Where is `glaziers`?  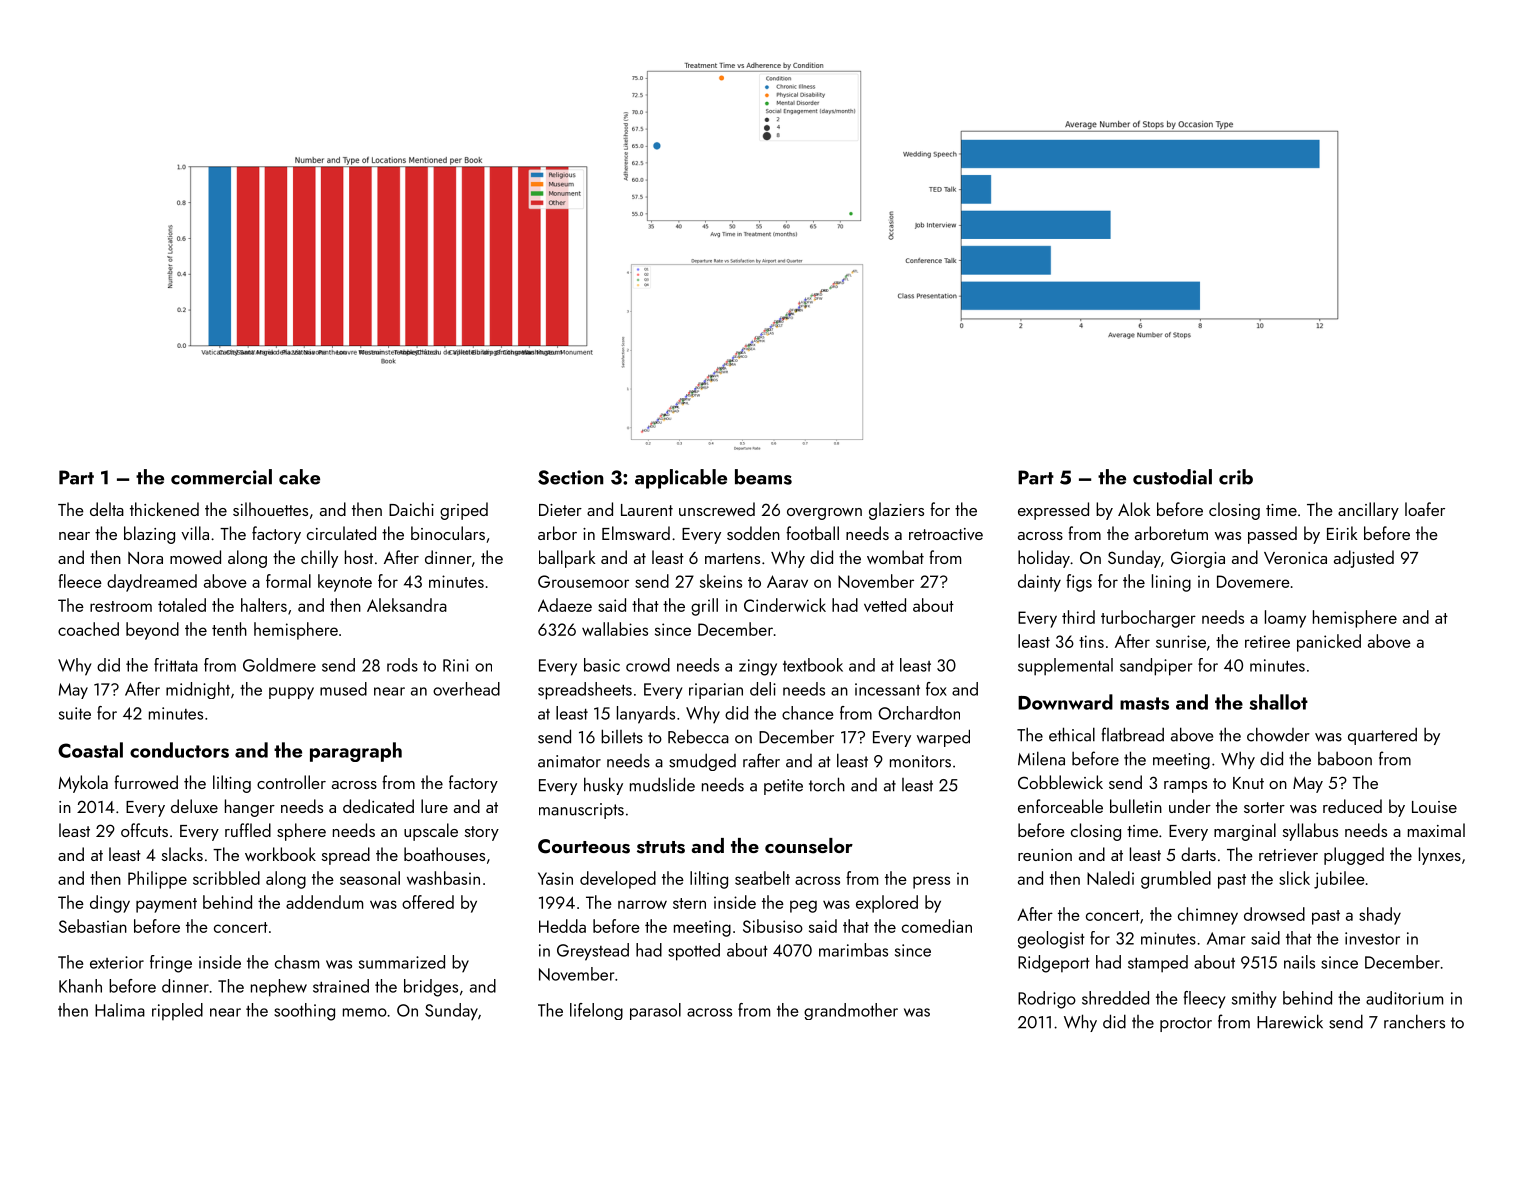
glaziers is located at coordinates (896, 511).
